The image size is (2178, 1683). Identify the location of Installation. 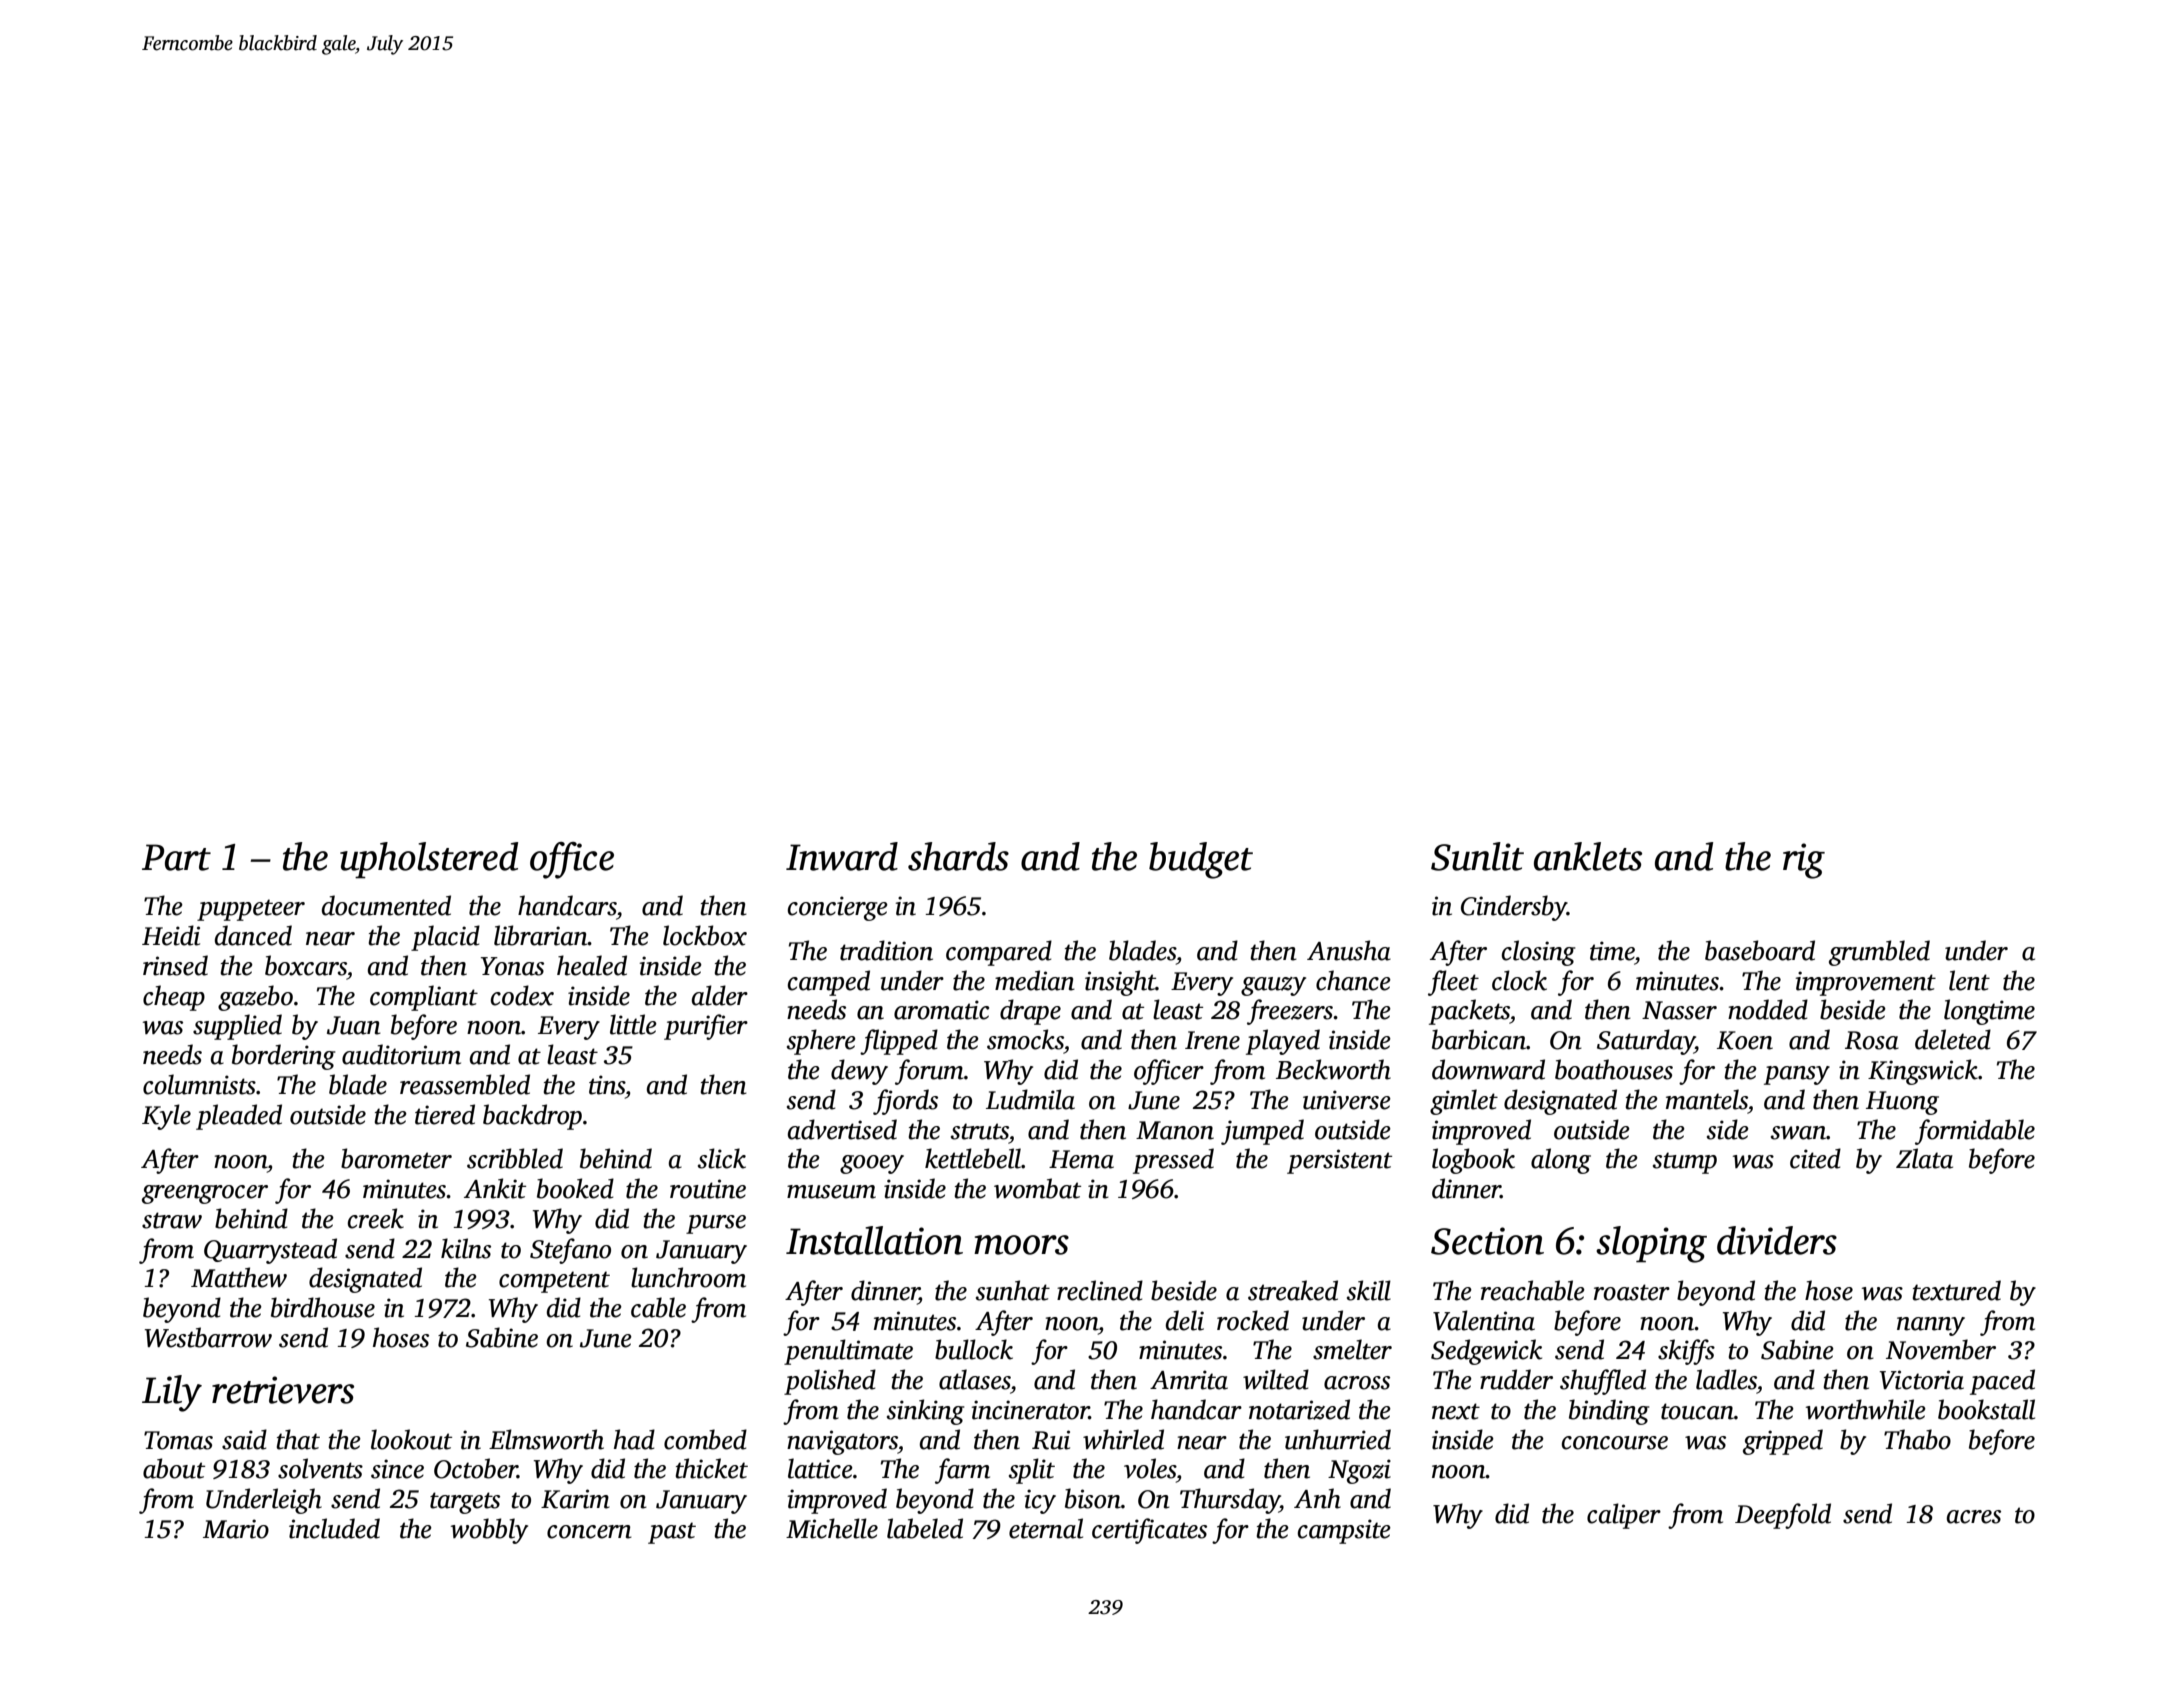
(874, 1240).
